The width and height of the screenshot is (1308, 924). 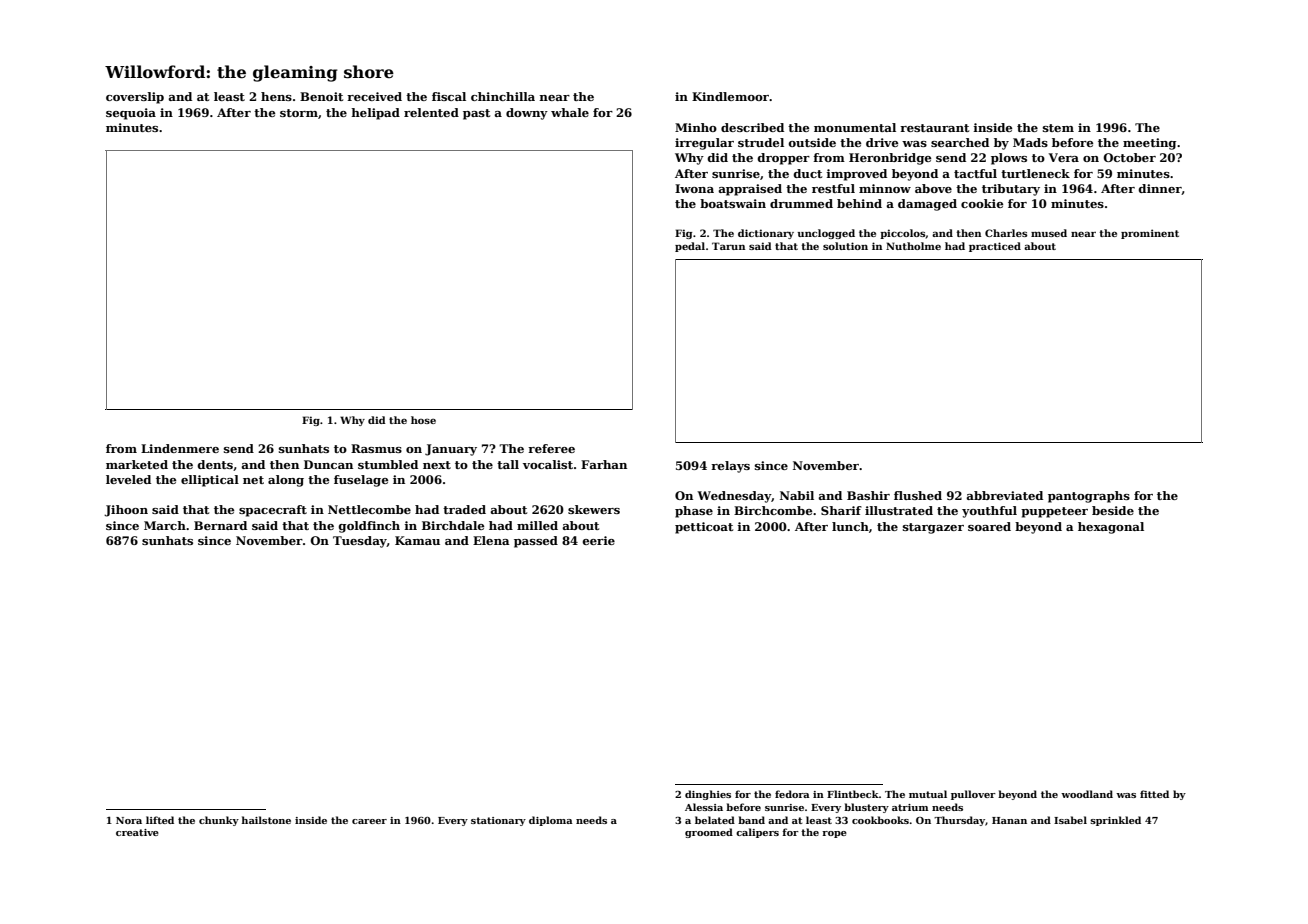 What do you see at coordinates (704, 528) in the screenshot?
I see `petticoat` at bounding box center [704, 528].
